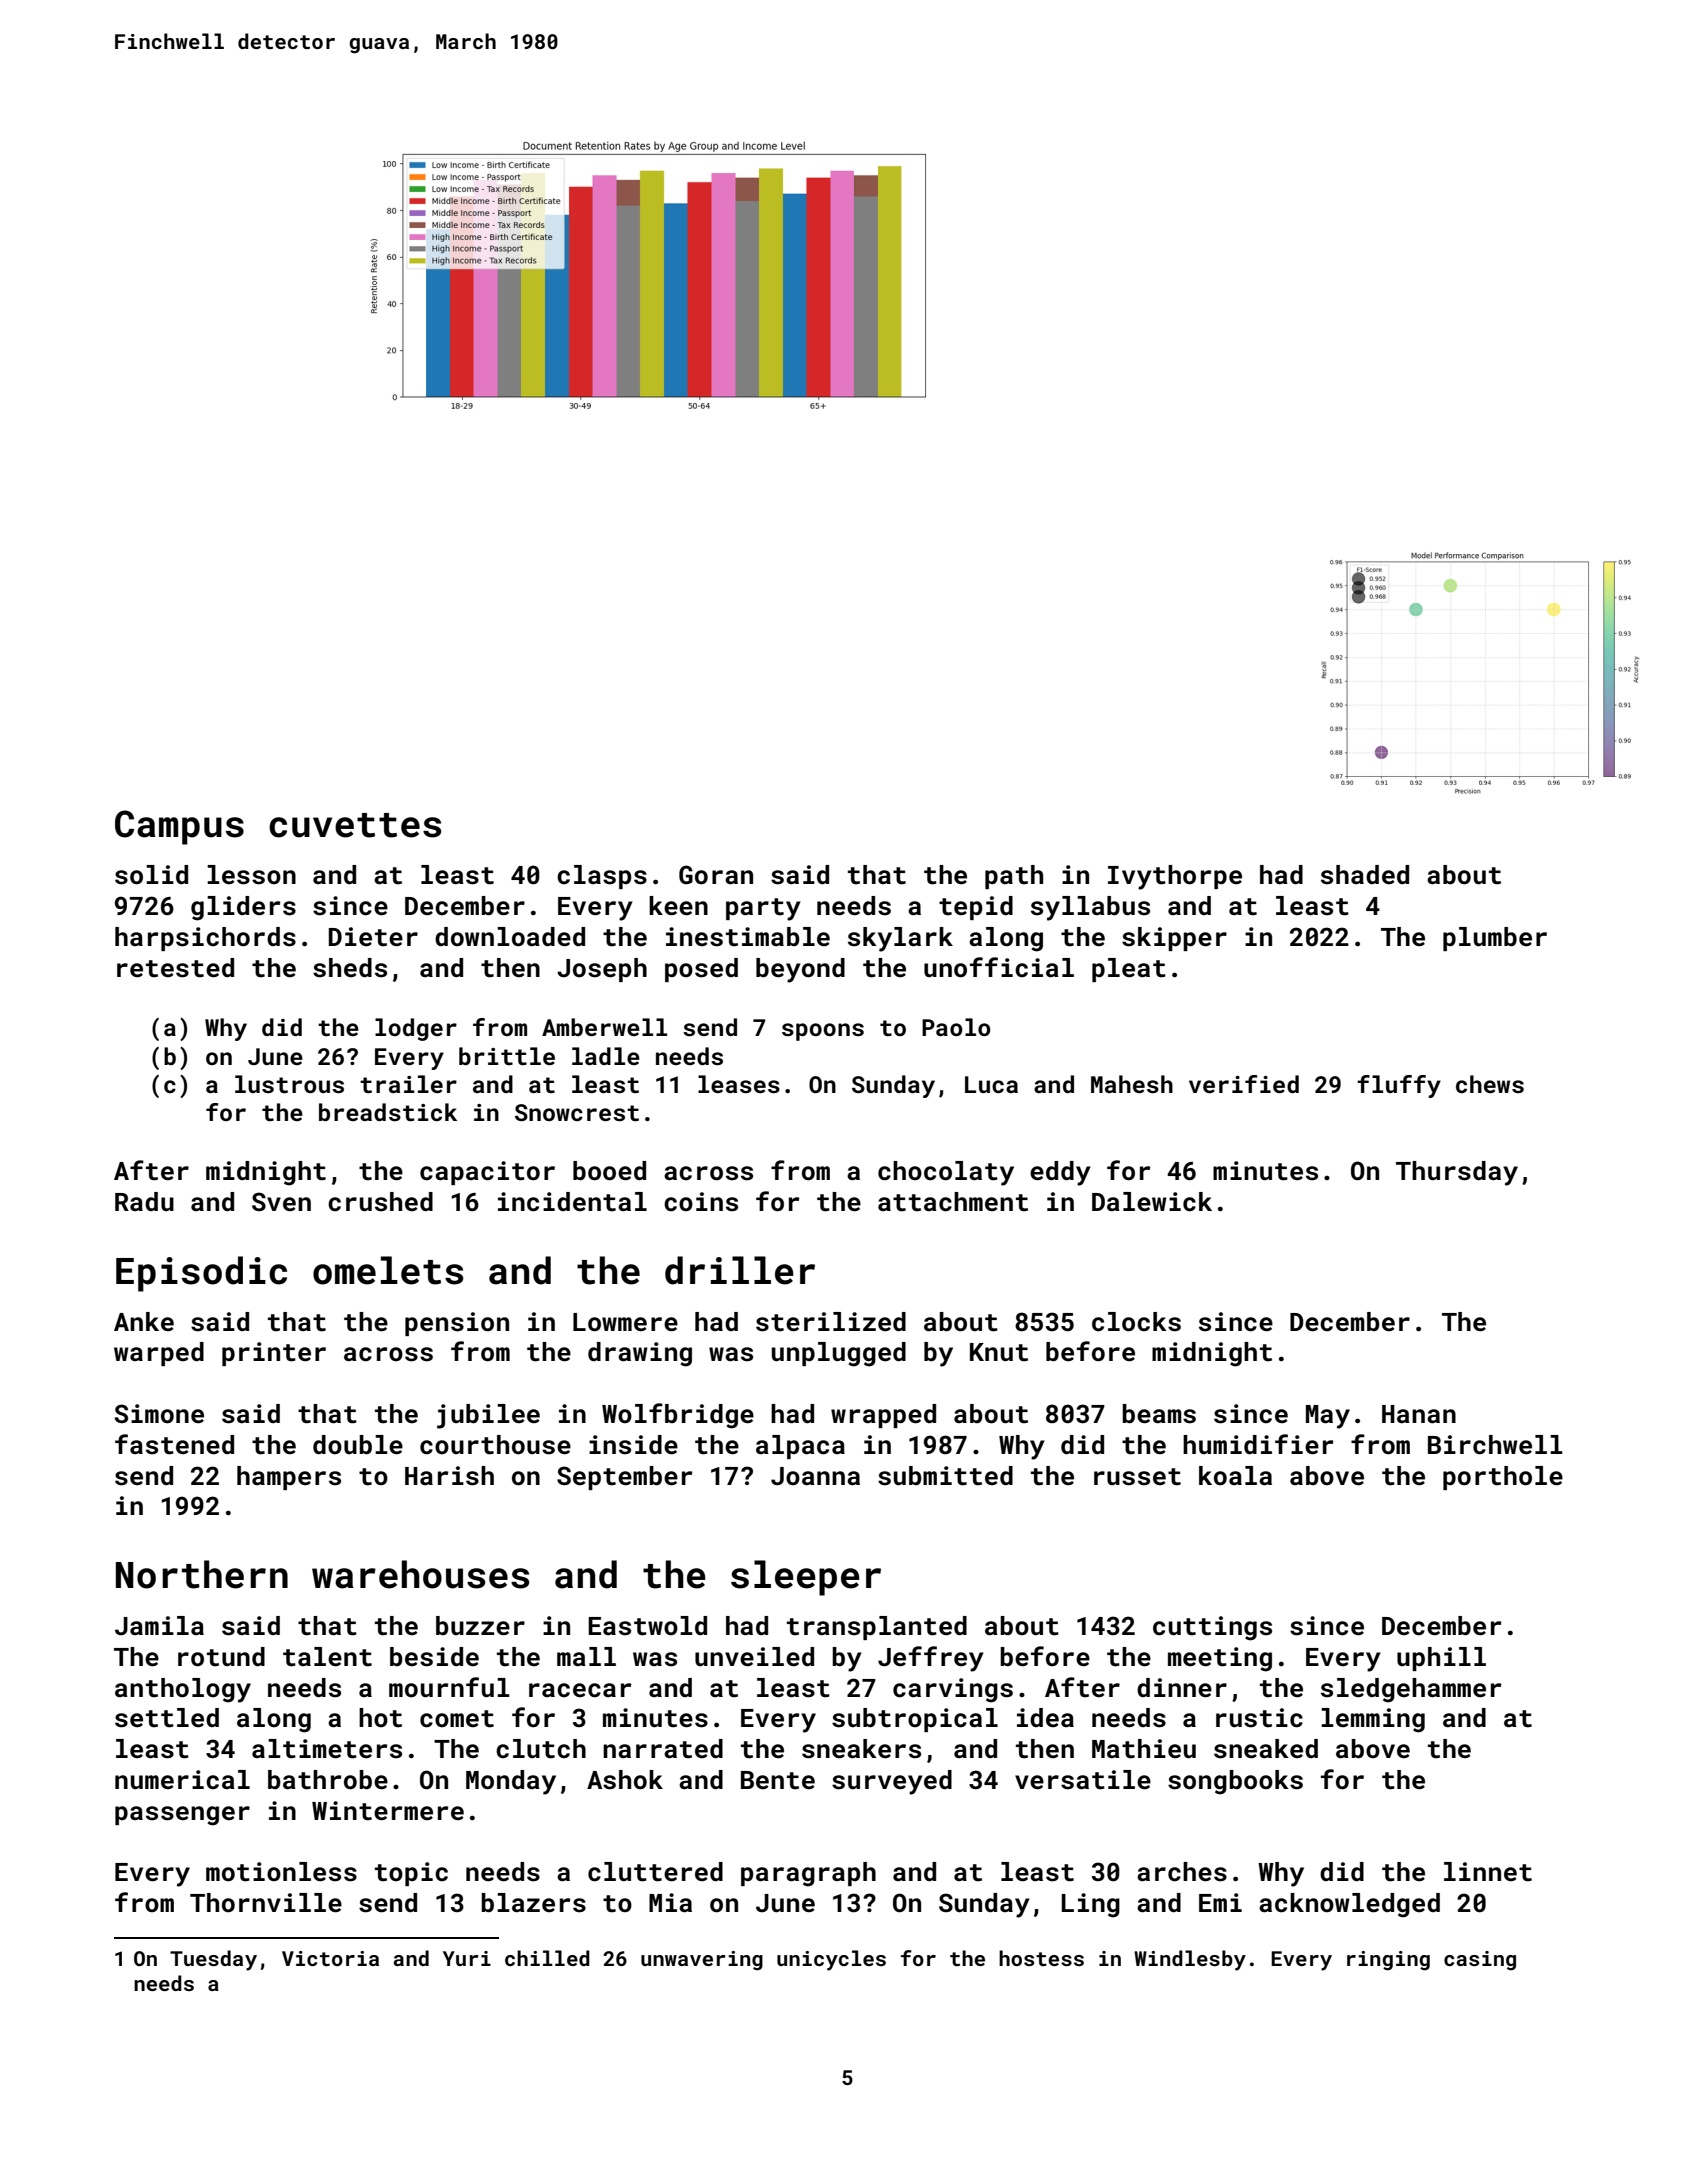 This document has width=1683, height=2178. What do you see at coordinates (1212, 1628) in the document?
I see `cuttings` at bounding box center [1212, 1628].
